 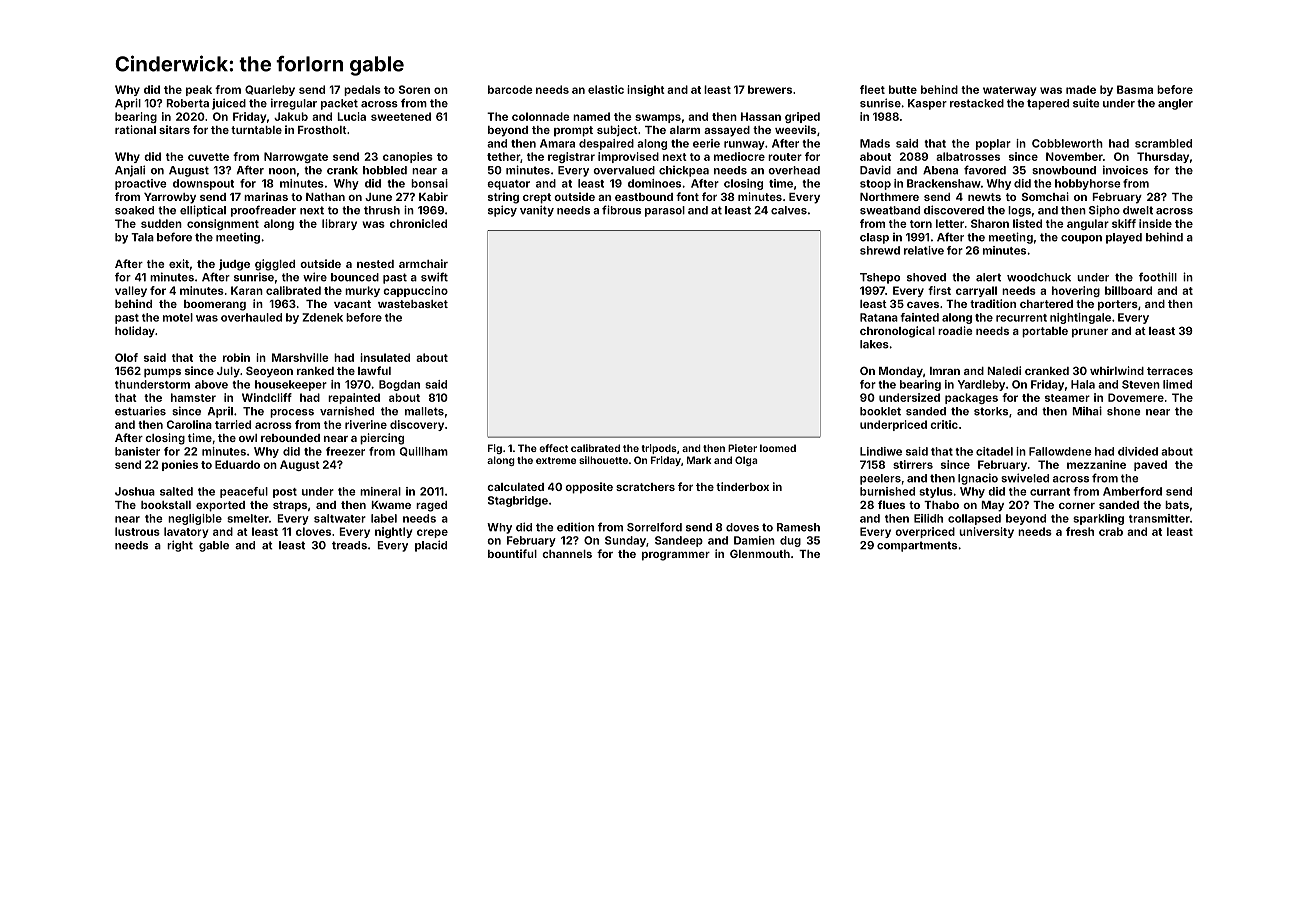 What do you see at coordinates (229, 104) in the screenshot?
I see `juiced` at bounding box center [229, 104].
